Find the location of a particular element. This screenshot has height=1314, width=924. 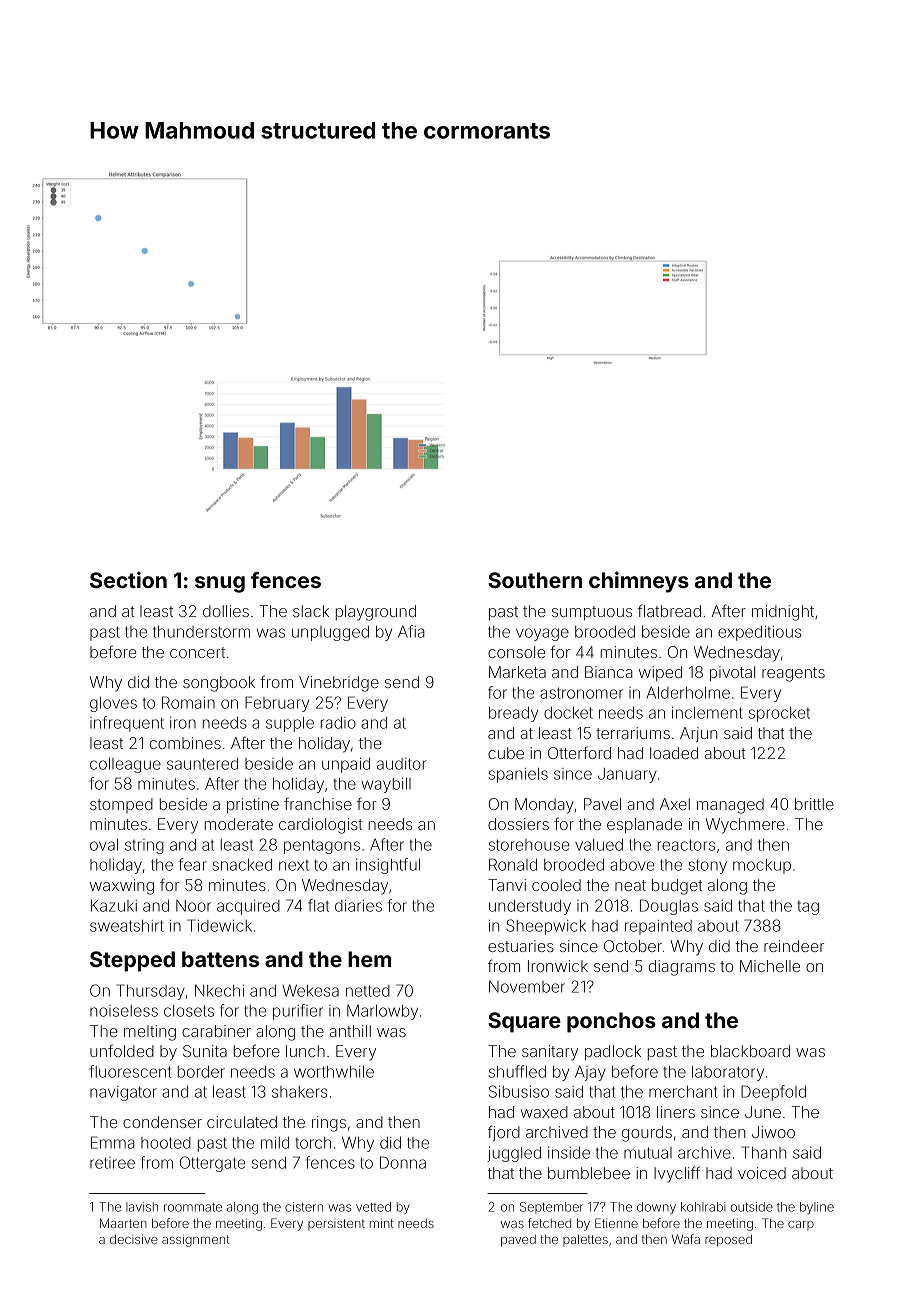

Michelle is located at coordinates (770, 966).
